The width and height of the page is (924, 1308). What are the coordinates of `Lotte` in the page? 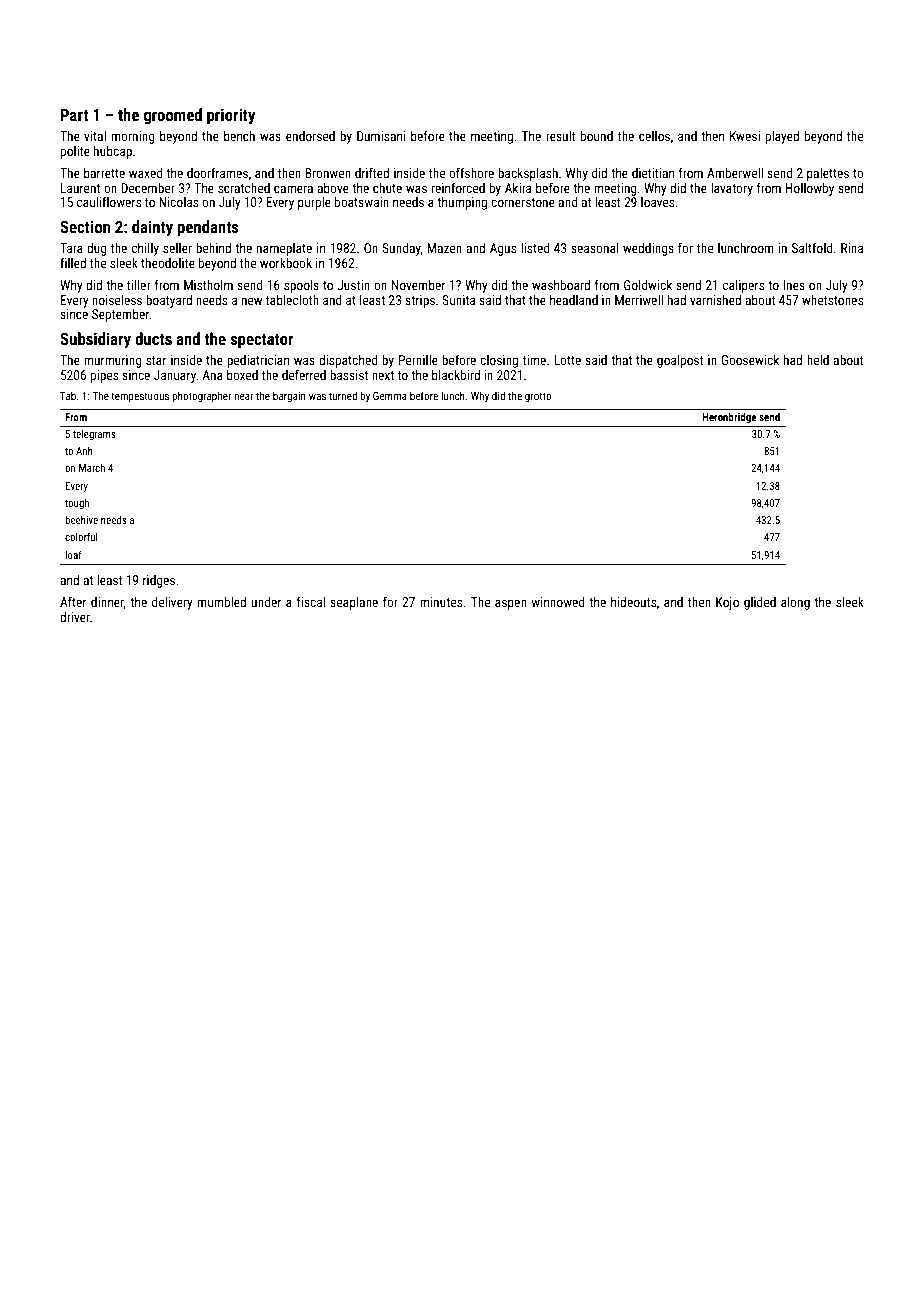 It's located at (567, 360).
